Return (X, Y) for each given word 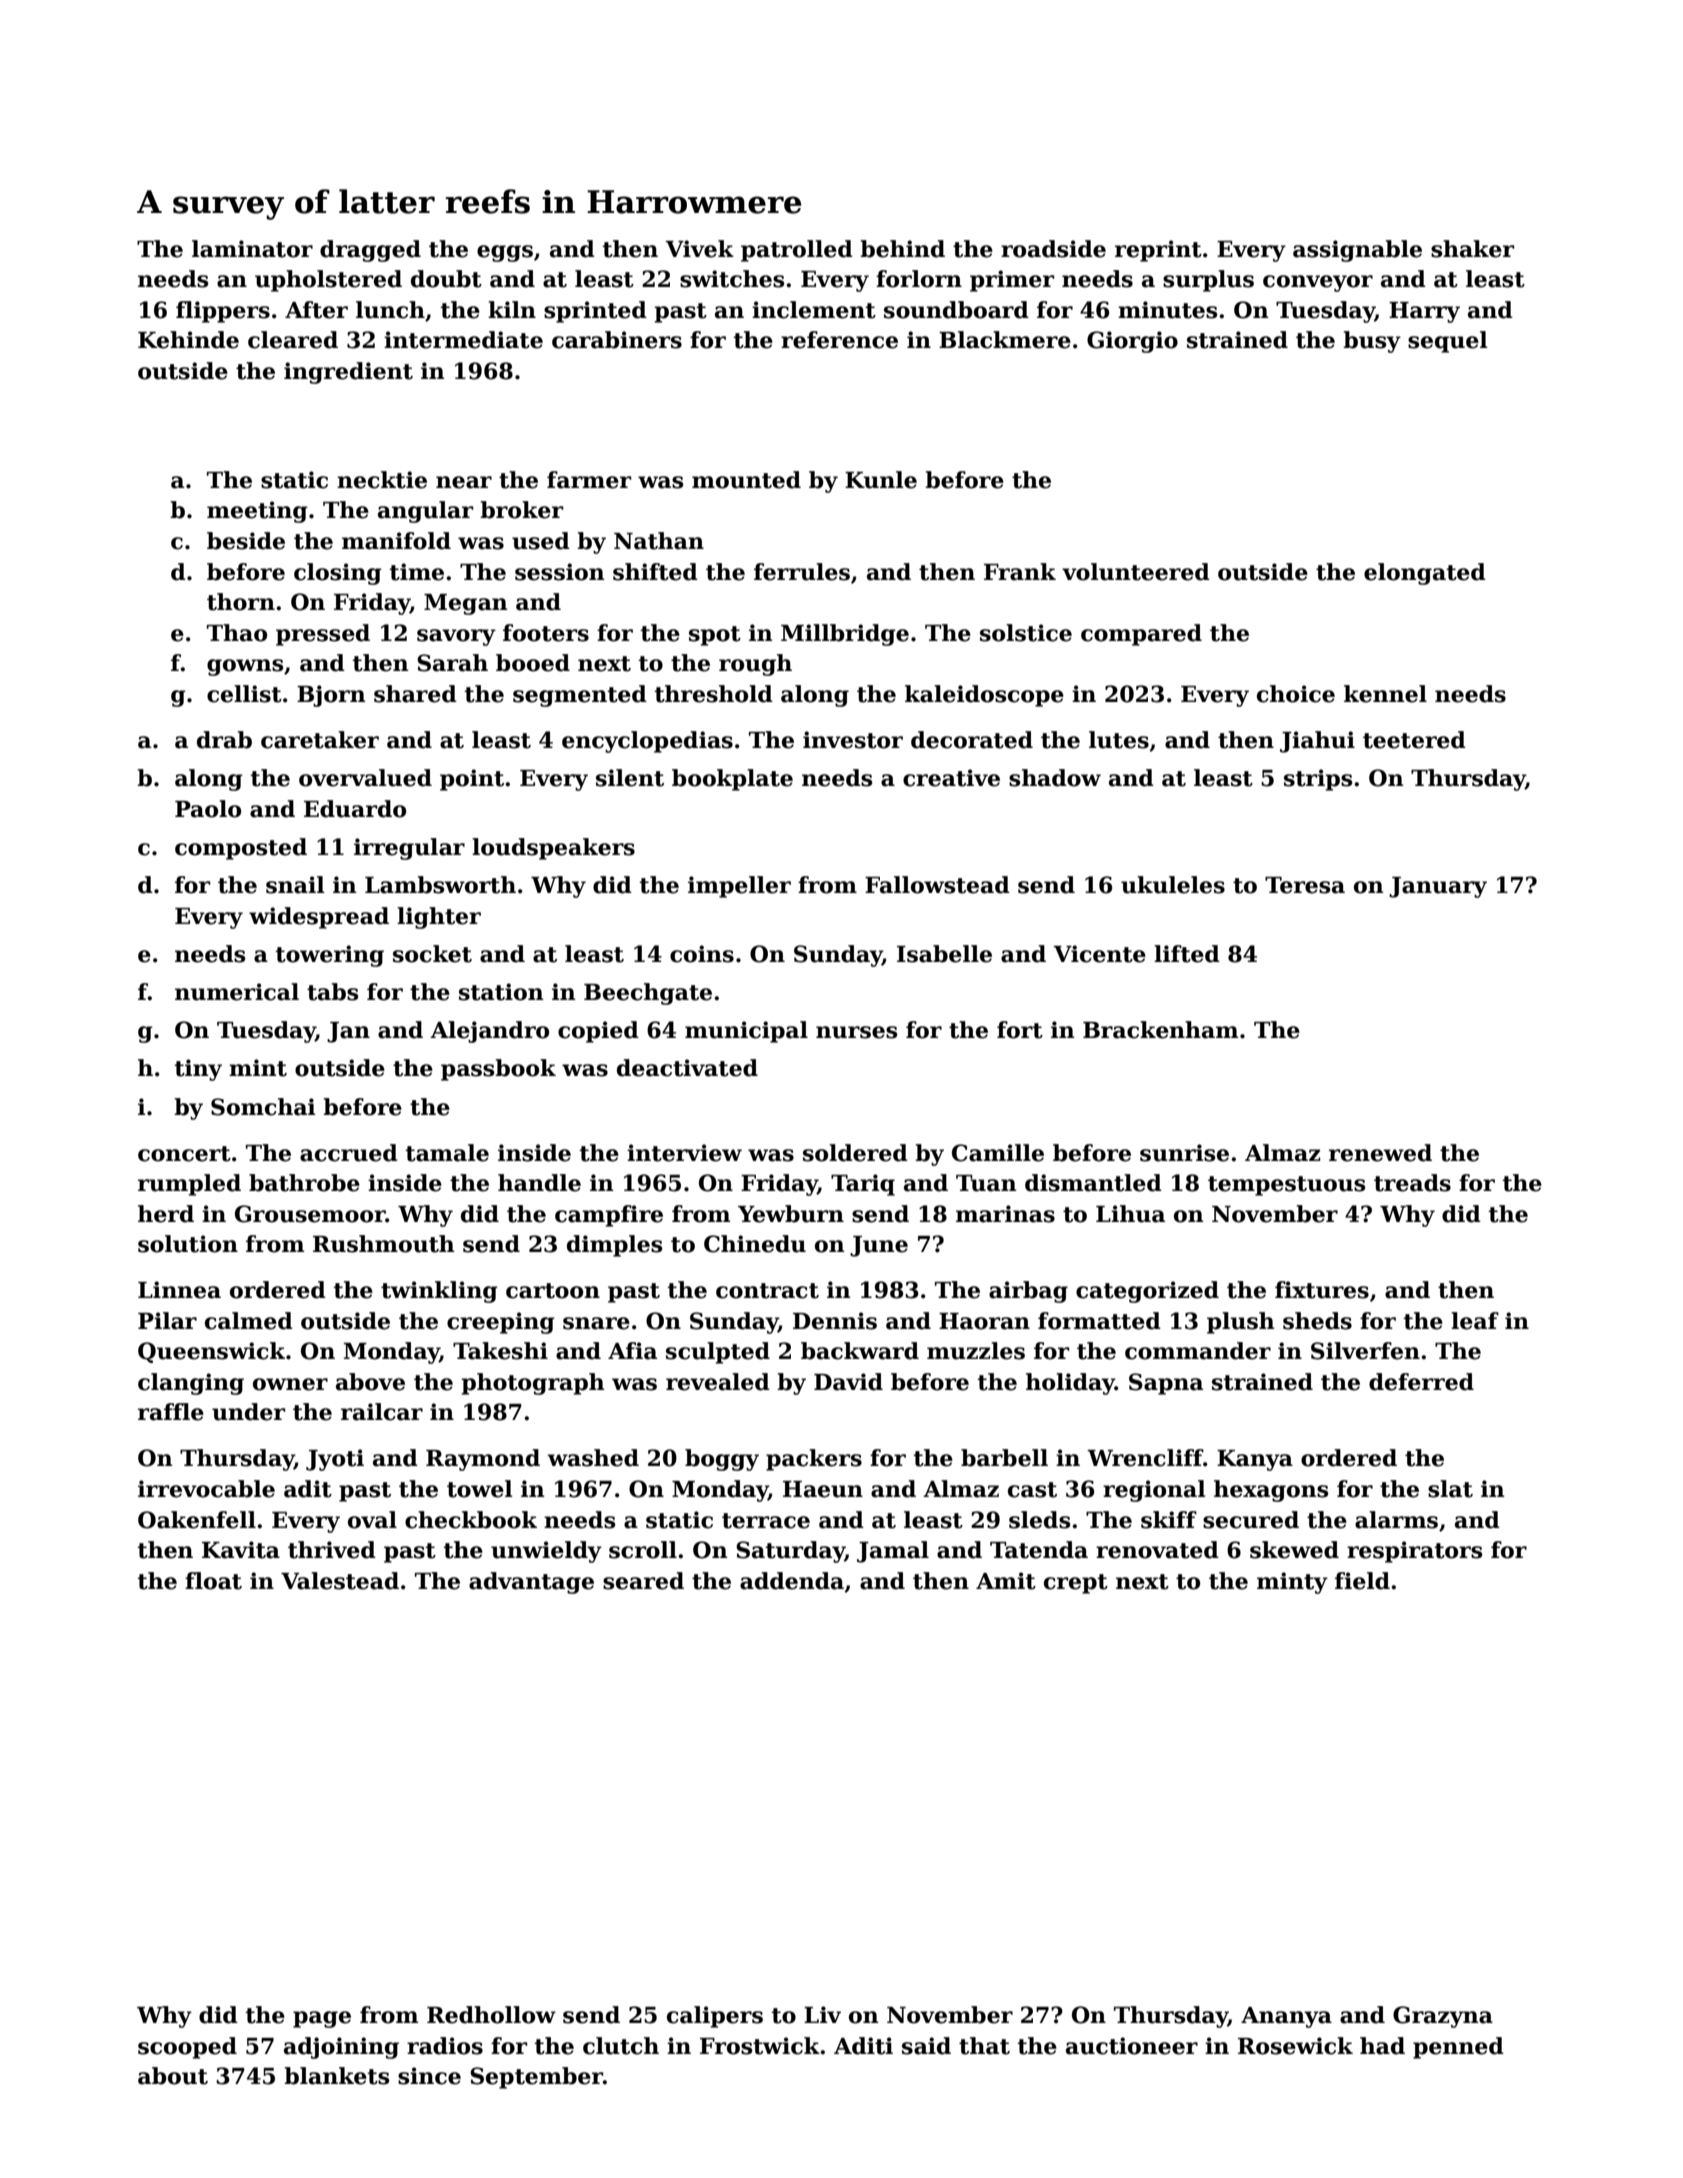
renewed (1380, 1153)
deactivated (687, 1068)
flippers (223, 312)
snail (295, 885)
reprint (1158, 251)
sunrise (1184, 1153)
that (984, 2046)
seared (643, 1581)
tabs (332, 992)
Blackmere (1005, 340)
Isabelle (944, 954)
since (429, 2076)
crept (1076, 1584)
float (213, 1581)
